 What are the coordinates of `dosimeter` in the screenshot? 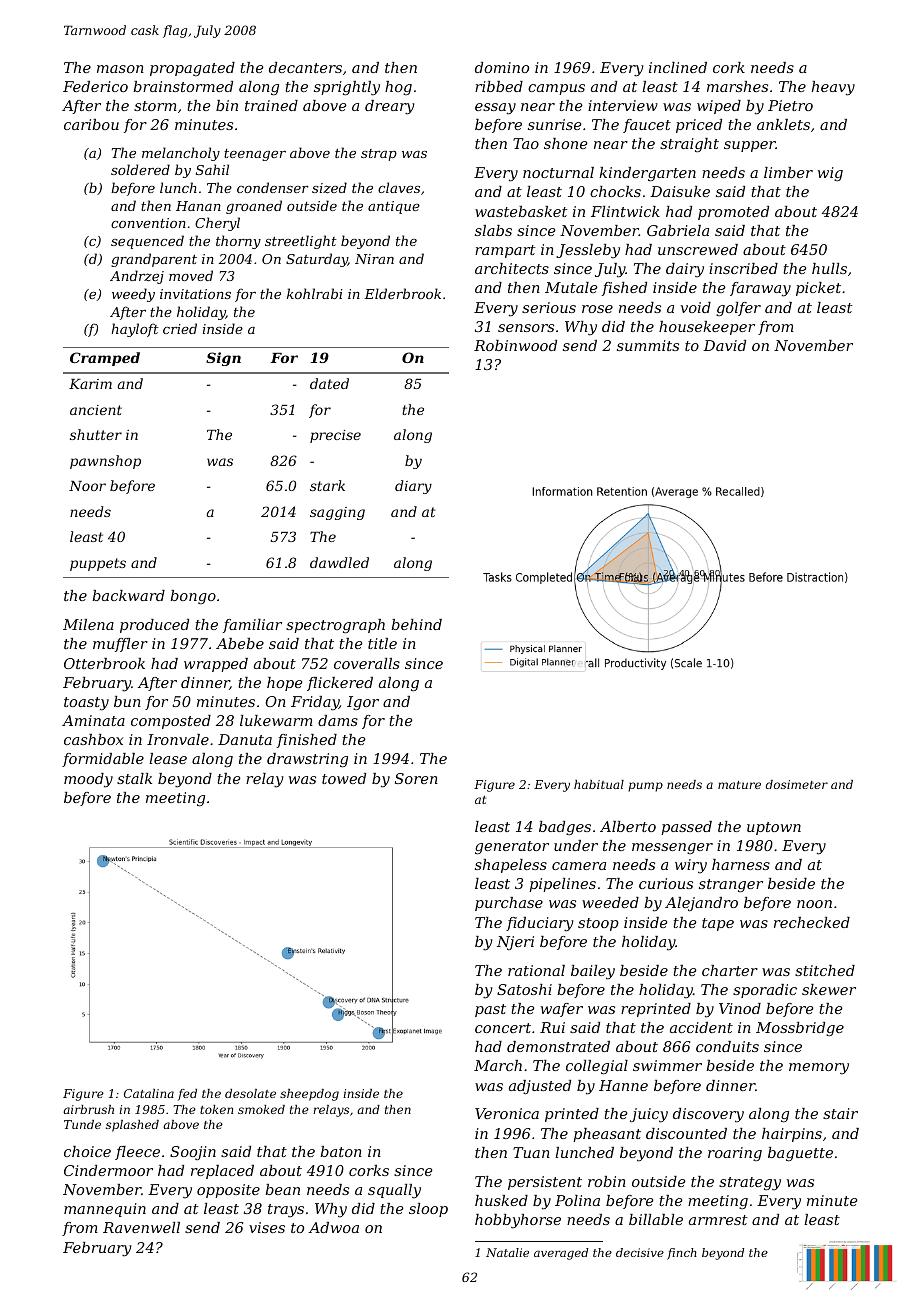 It's located at (797, 784).
